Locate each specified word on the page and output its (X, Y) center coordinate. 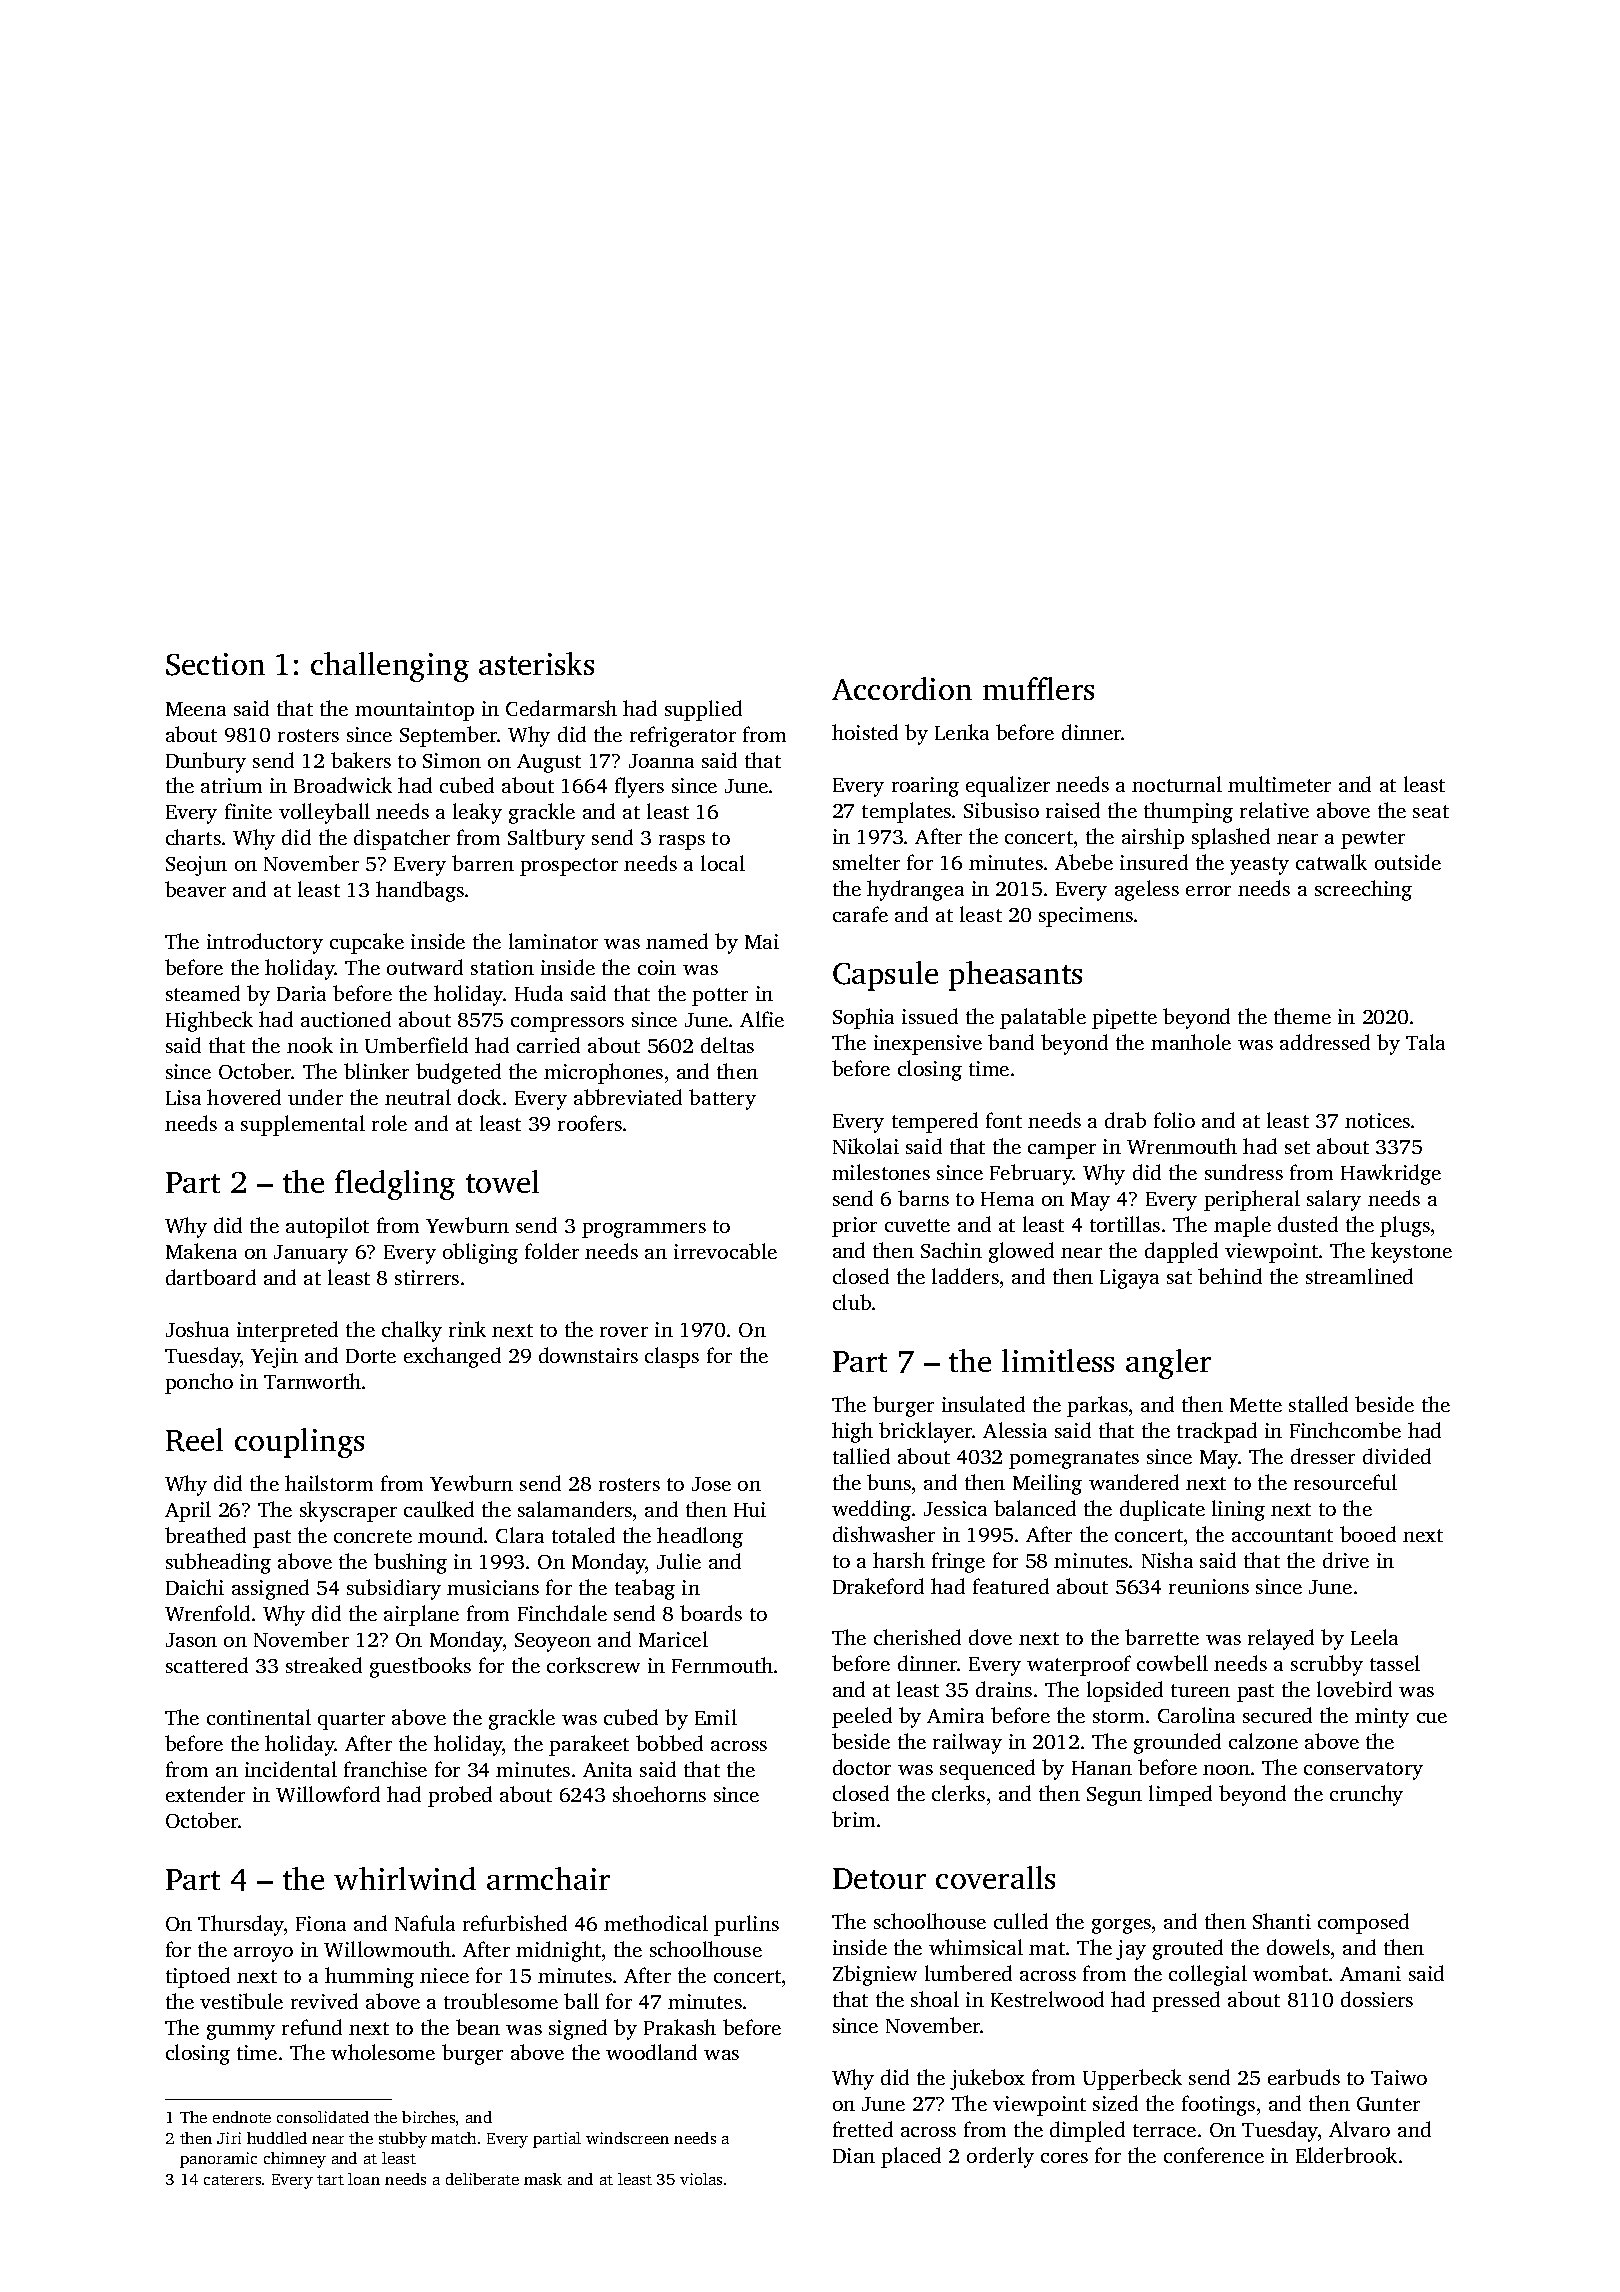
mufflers (1038, 688)
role (389, 1123)
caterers (232, 2180)
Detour (879, 1878)
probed (460, 1796)
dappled (1181, 1252)
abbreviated (628, 1097)
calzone (1263, 1741)
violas (701, 2179)
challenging (390, 667)
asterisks (536, 663)
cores (1064, 2158)
